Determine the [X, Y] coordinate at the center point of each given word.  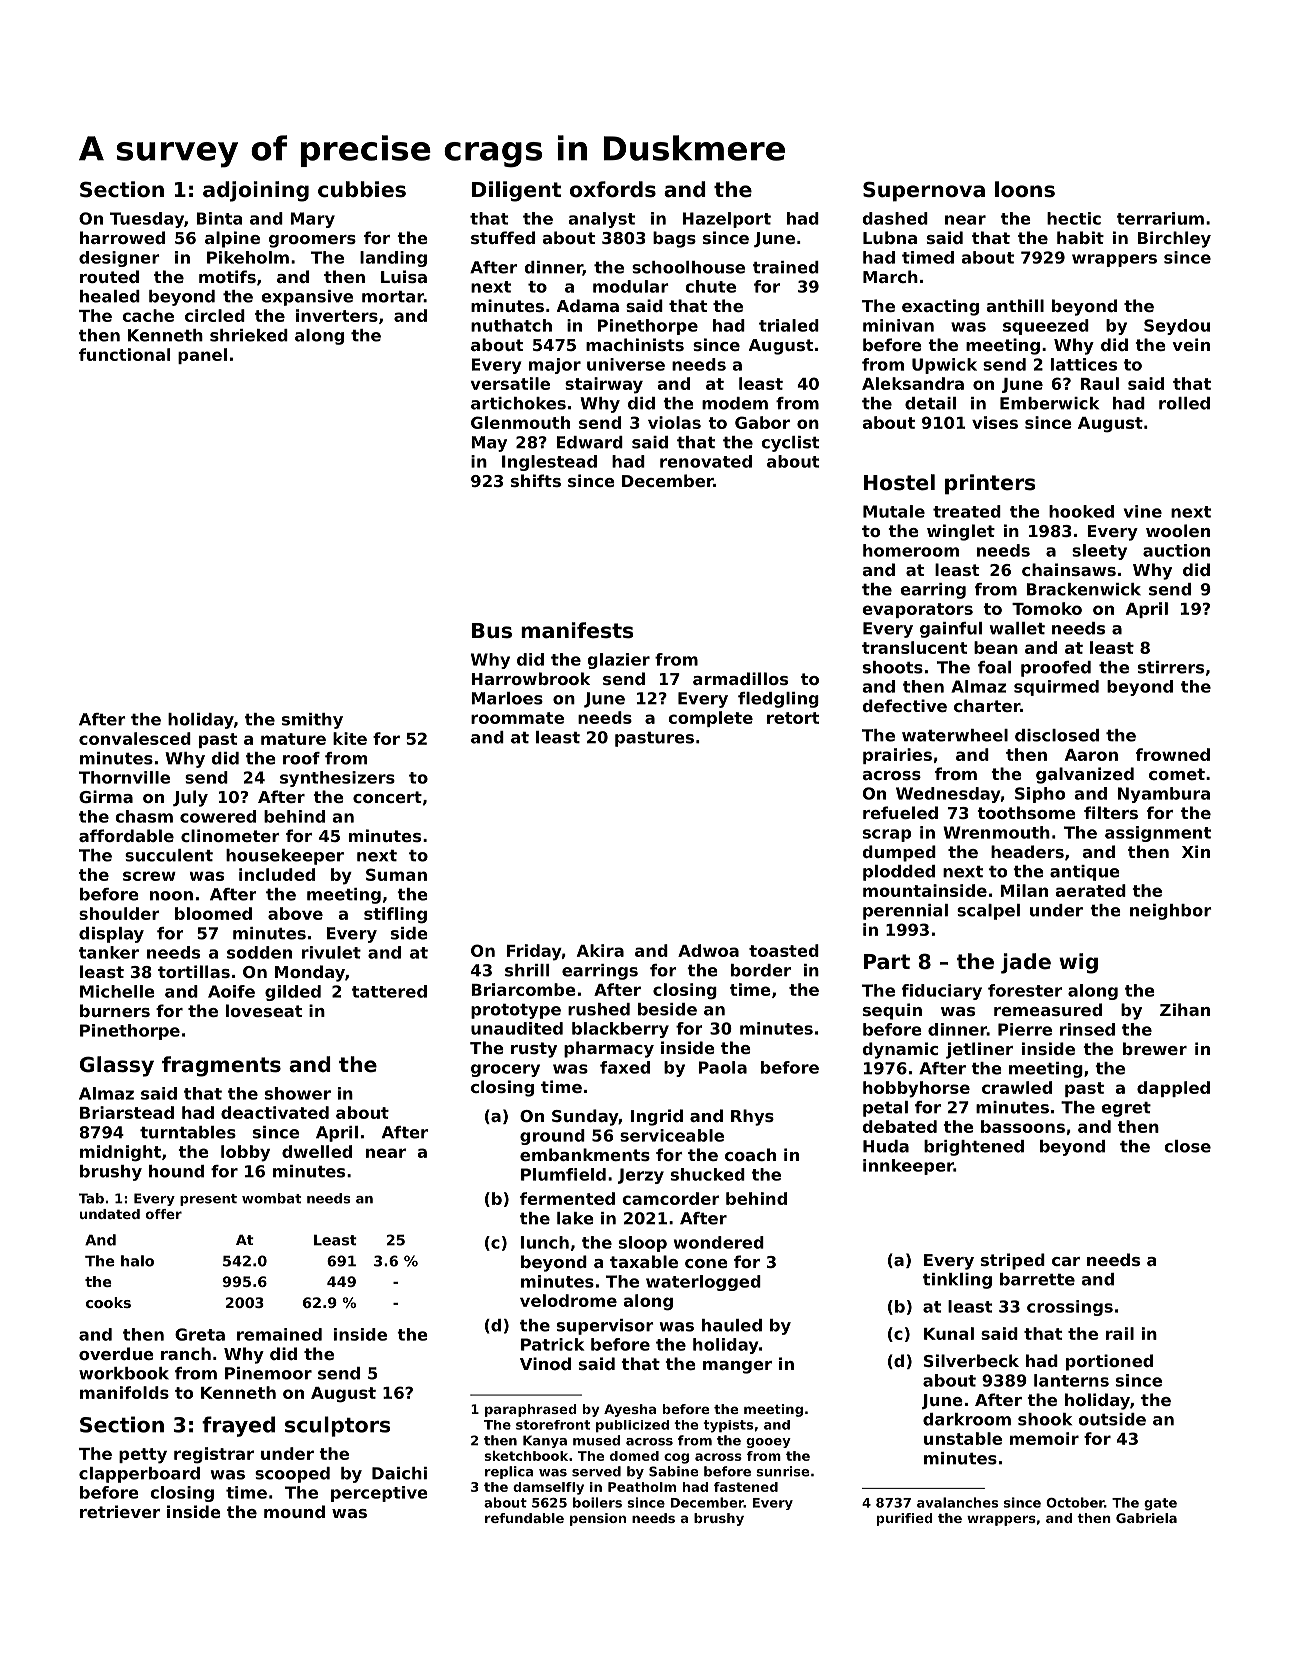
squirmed [1056, 688]
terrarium [1160, 218]
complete [710, 719]
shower [298, 1093]
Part [887, 962]
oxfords [613, 189]
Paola [722, 1067]
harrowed [122, 237]
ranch [186, 1353]
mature [293, 739]
